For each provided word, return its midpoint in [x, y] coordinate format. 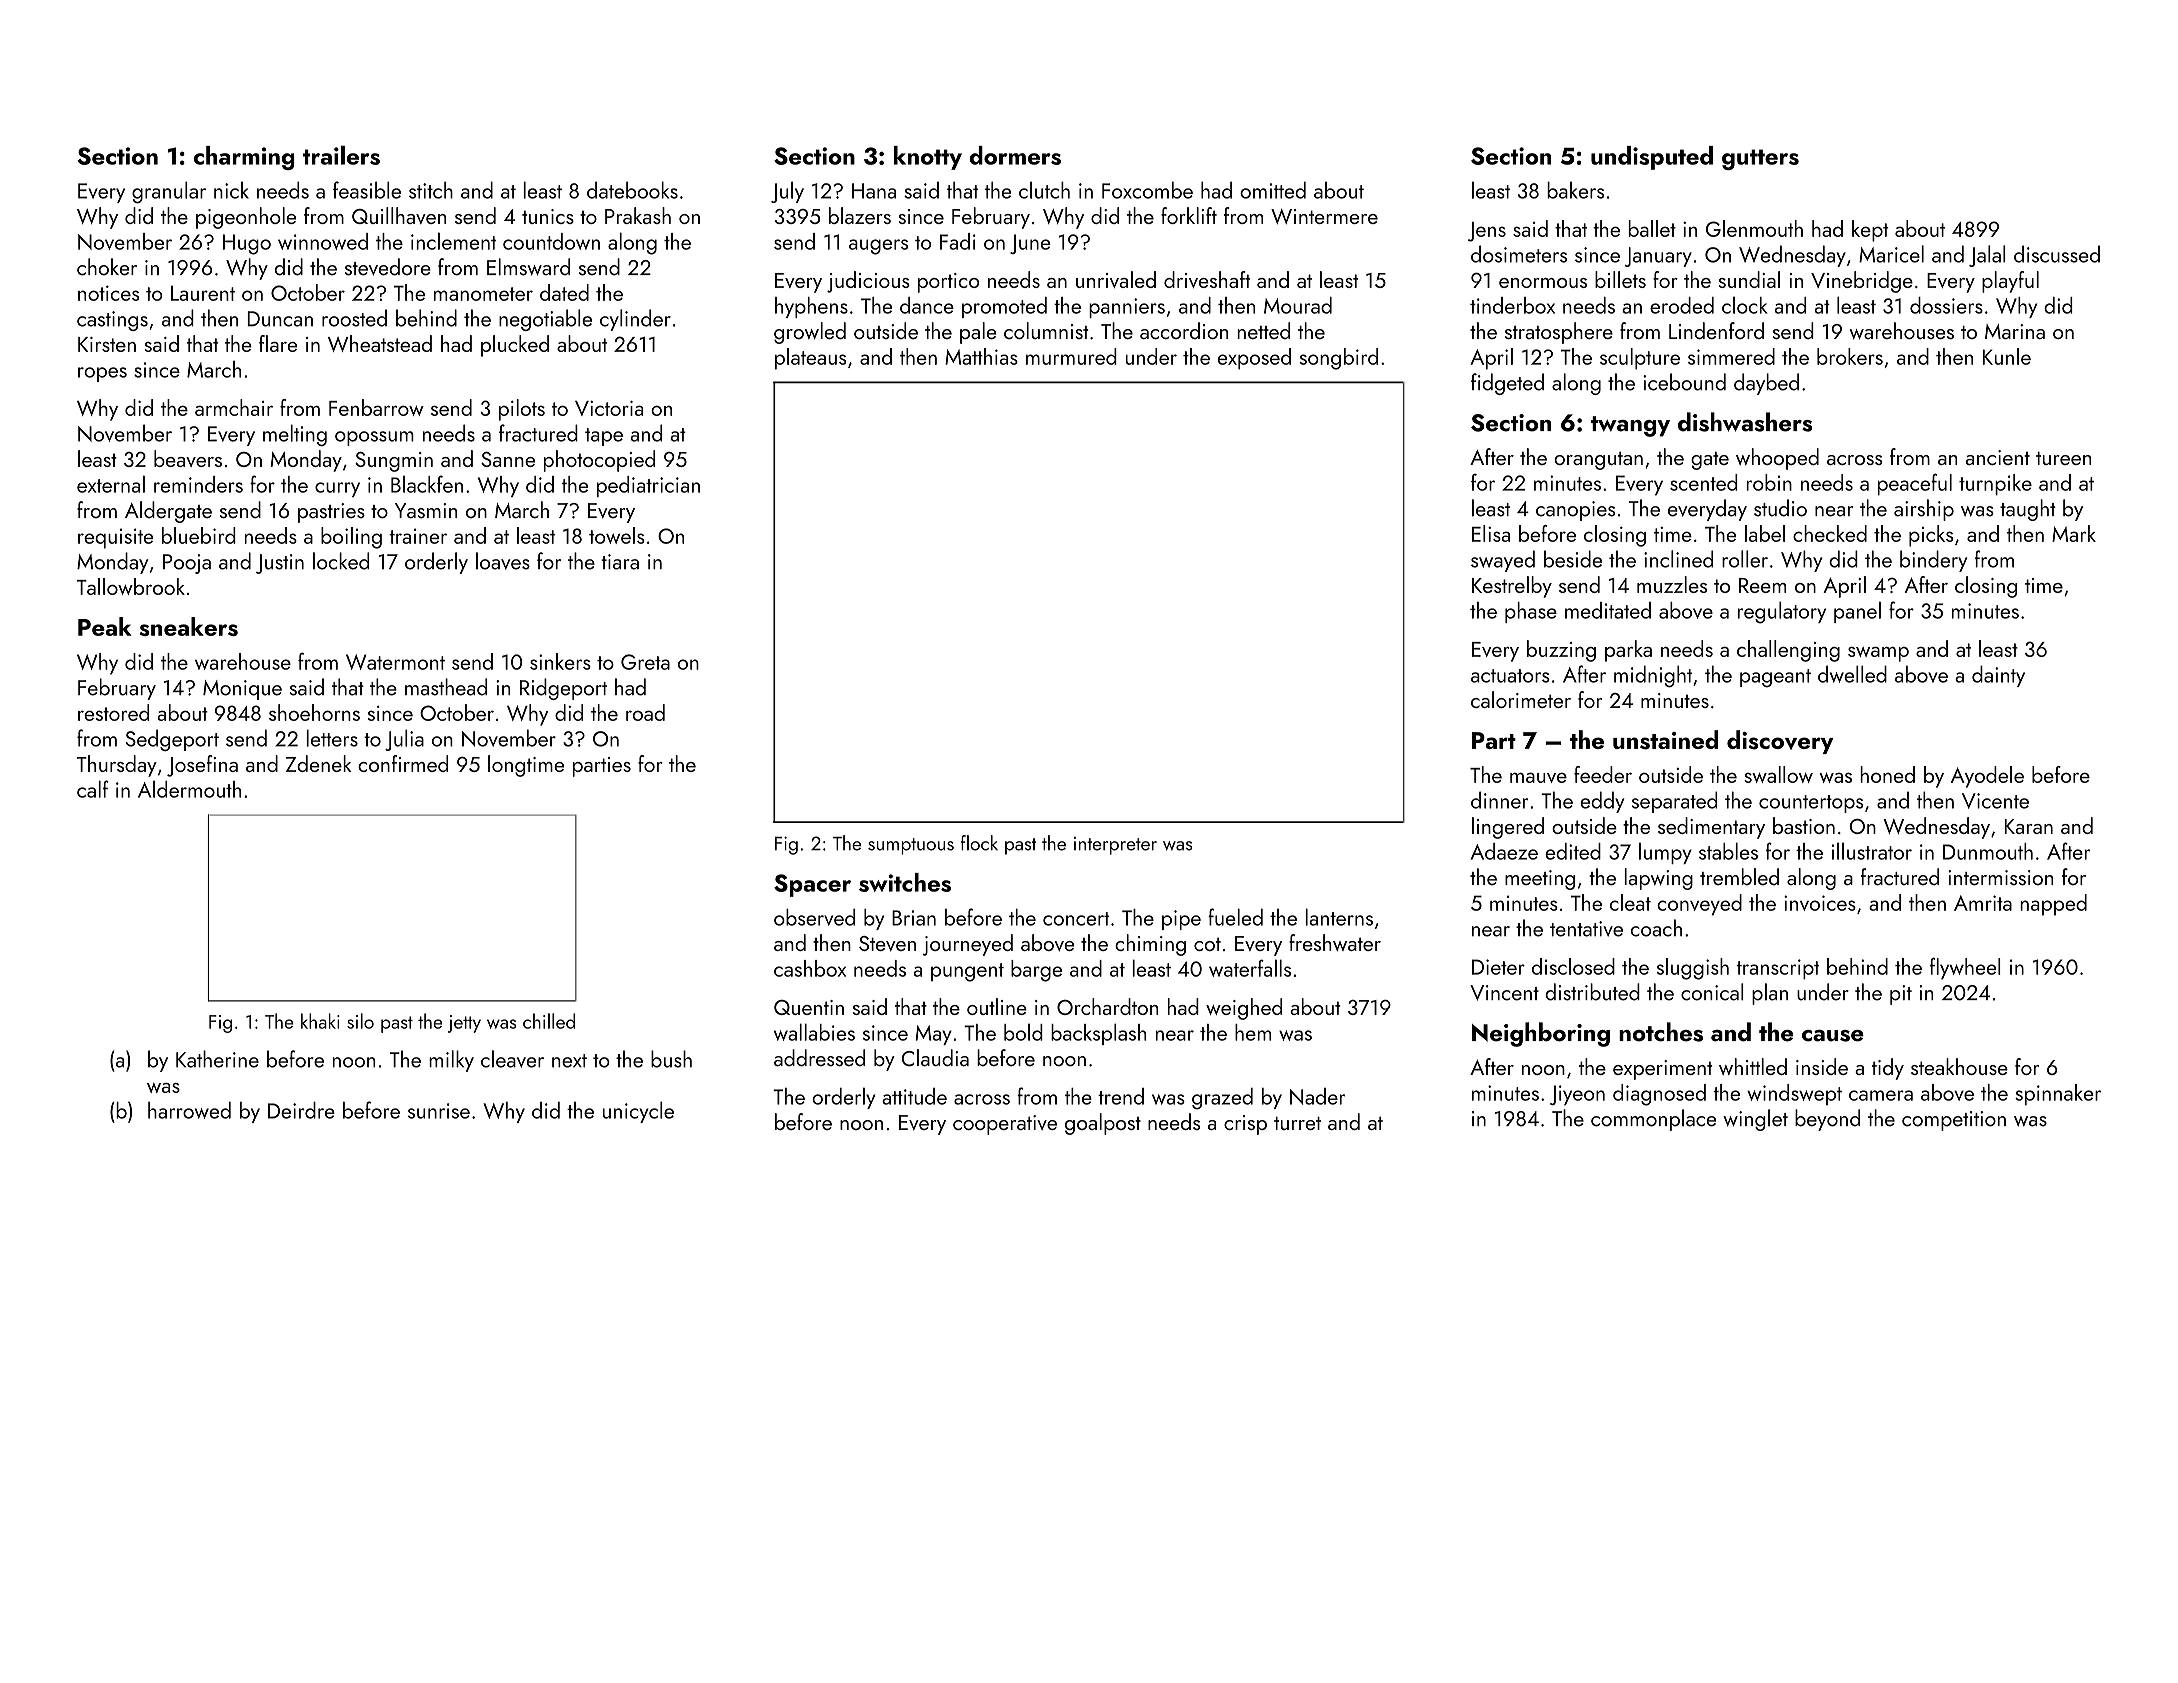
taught [2028, 510]
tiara [620, 562]
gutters [1760, 159]
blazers [860, 215]
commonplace [1653, 1120]
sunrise [439, 1111]
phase [1531, 612]
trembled [1739, 877]
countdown [551, 241]
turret [1297, 1123]
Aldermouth [189, 789]
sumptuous [911, 846]
